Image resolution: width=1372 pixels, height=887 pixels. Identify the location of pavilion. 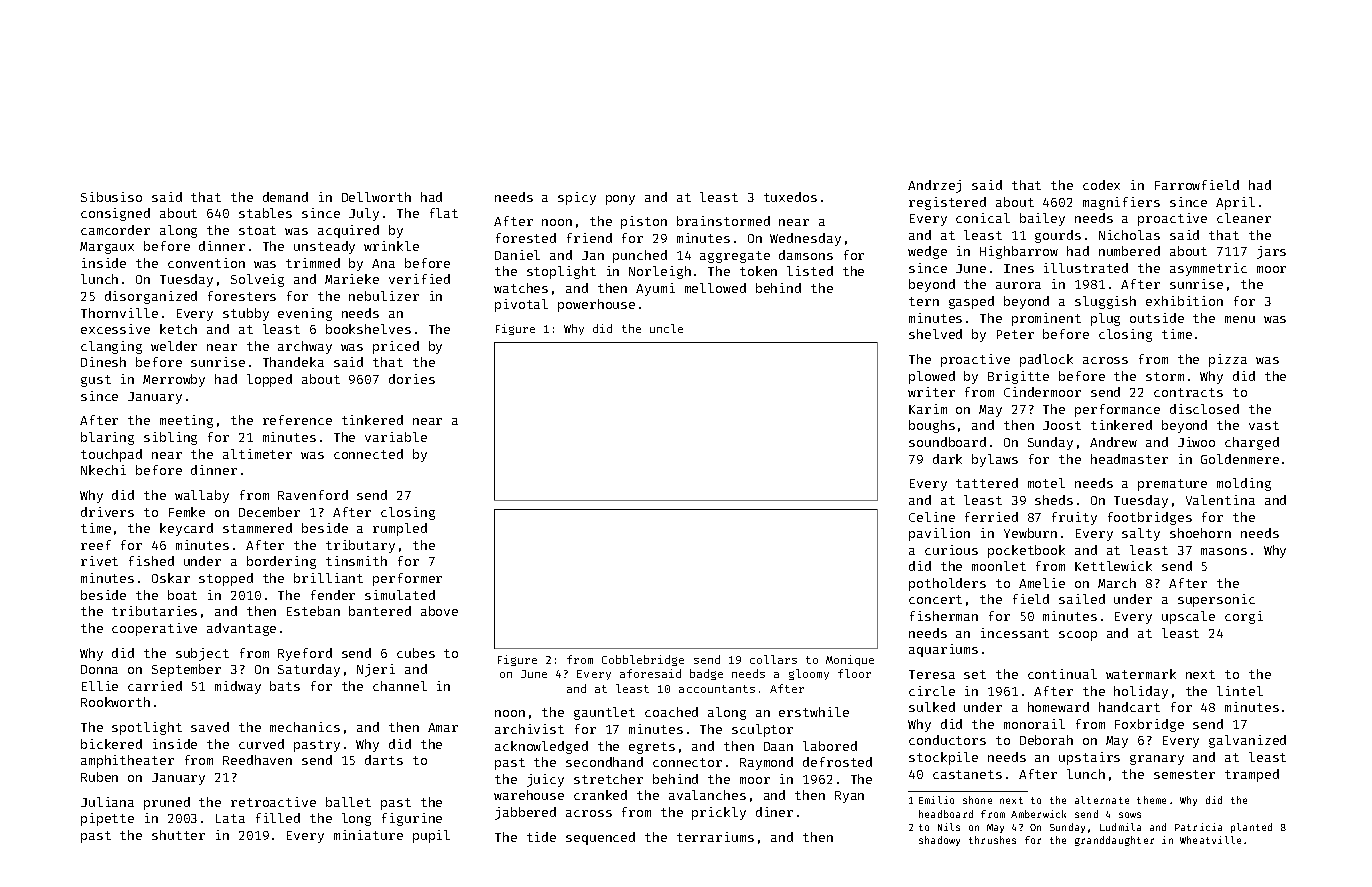
(939, 534).
